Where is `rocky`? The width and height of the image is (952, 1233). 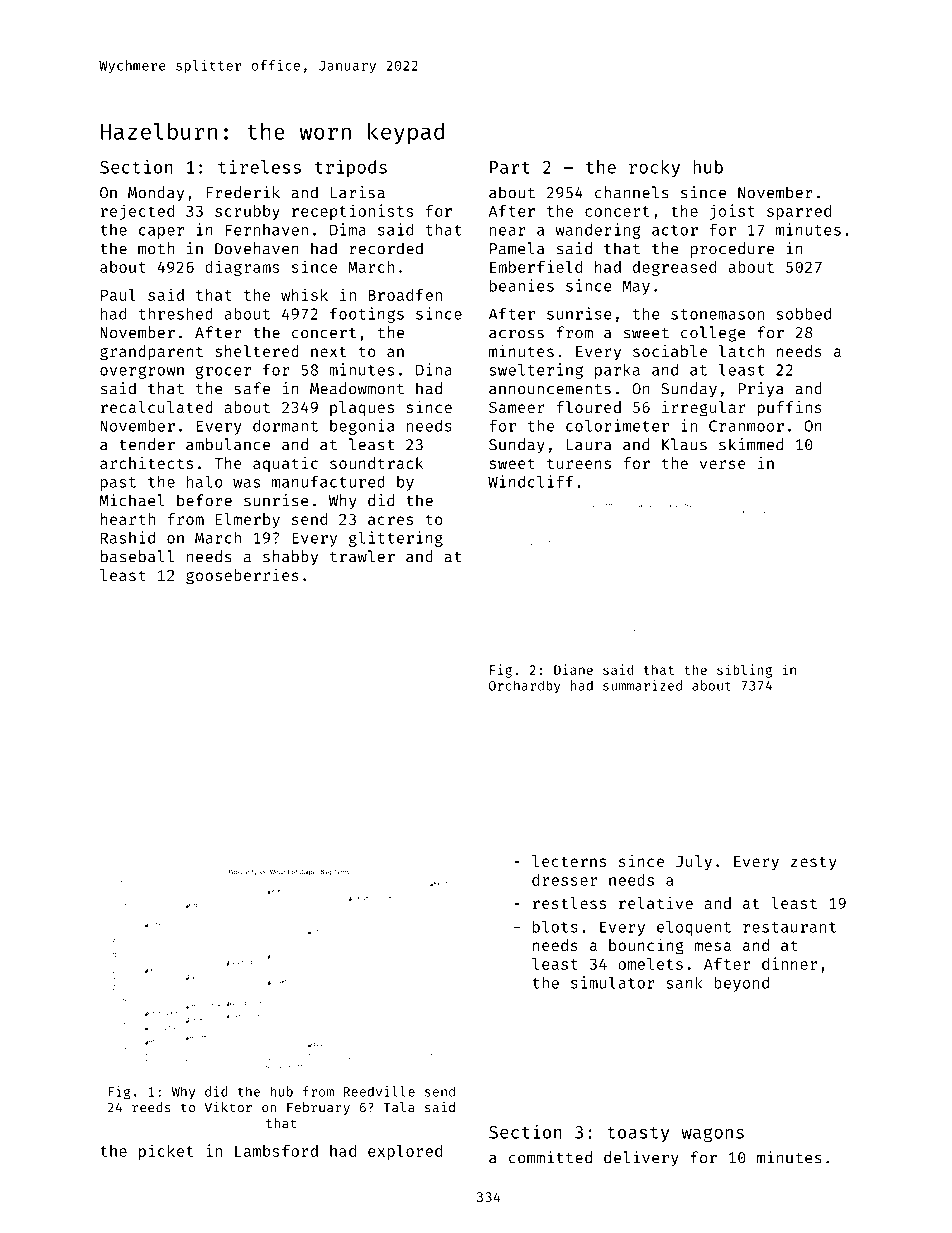
rocky is located at coordinates (654, 168).
